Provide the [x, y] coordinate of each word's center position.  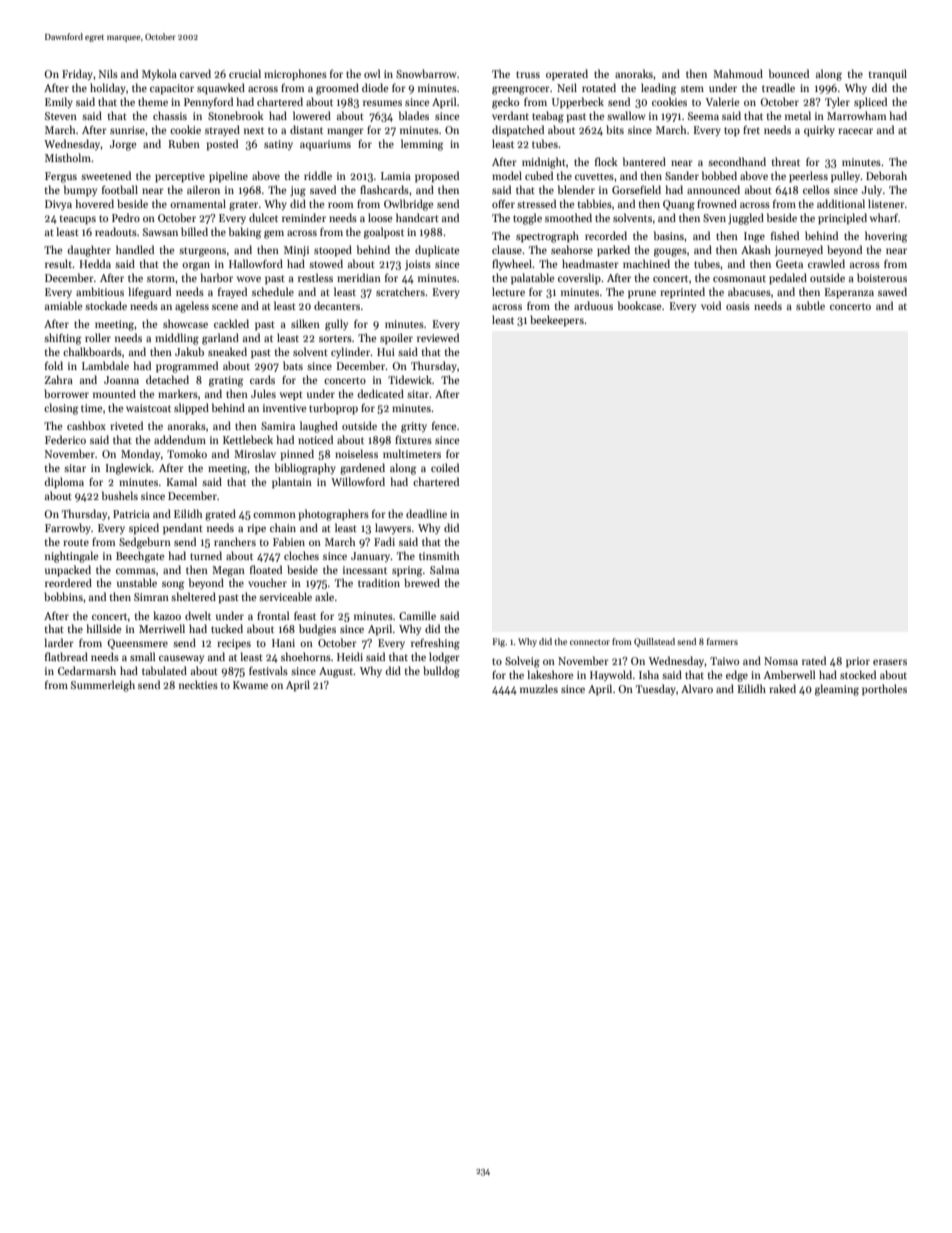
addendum [180, 439]
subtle [810, 305]
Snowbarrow [426, 73]
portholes [884, 690]
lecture [508, 291]
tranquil [888, 75]
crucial [245, 73]
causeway [181, 659]
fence [444, 425]
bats [293, 365]
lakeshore [550, 674]
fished [785, 235]
